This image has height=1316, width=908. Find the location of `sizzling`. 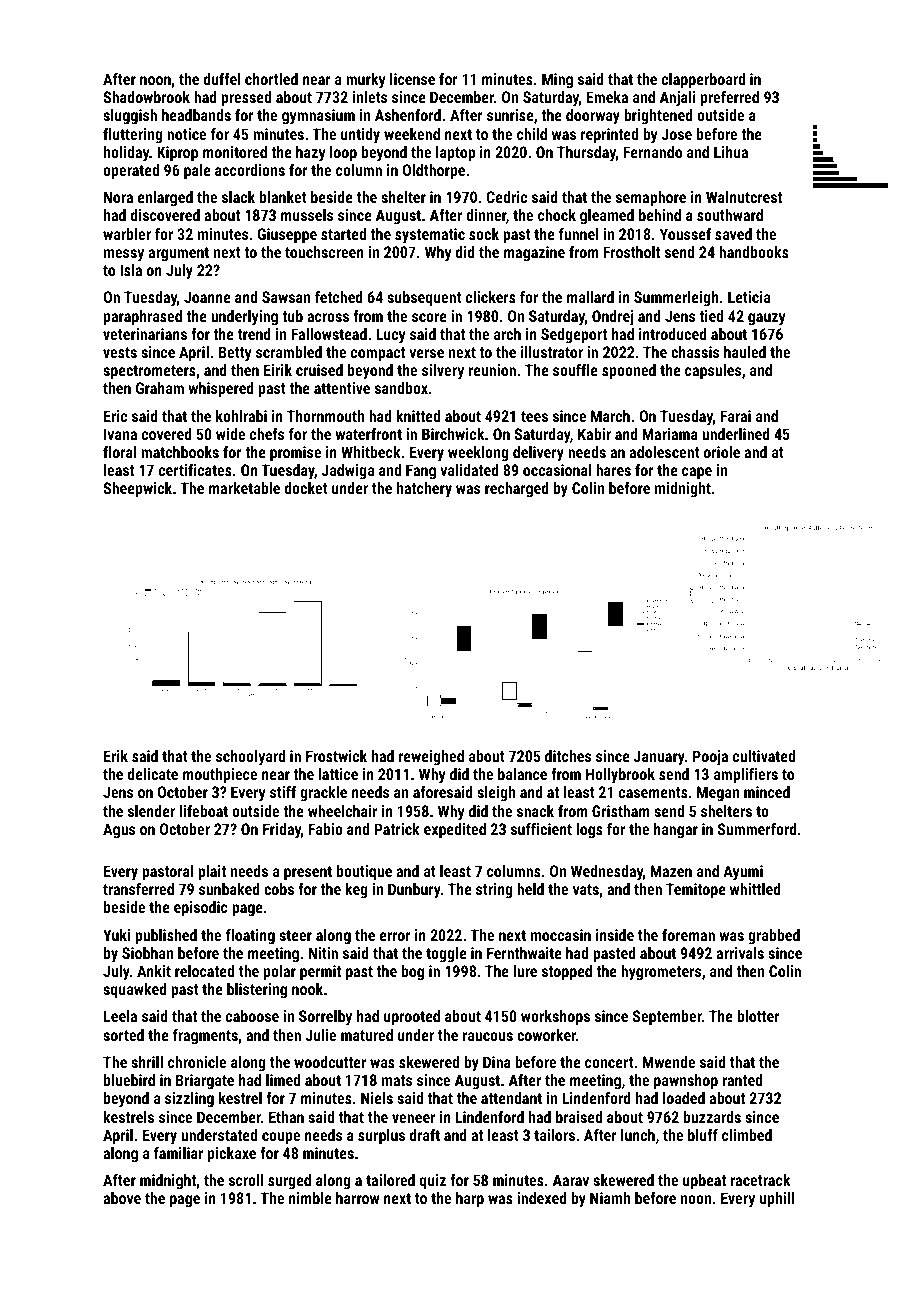

sizzling is located at coordinates (189, 1100).
